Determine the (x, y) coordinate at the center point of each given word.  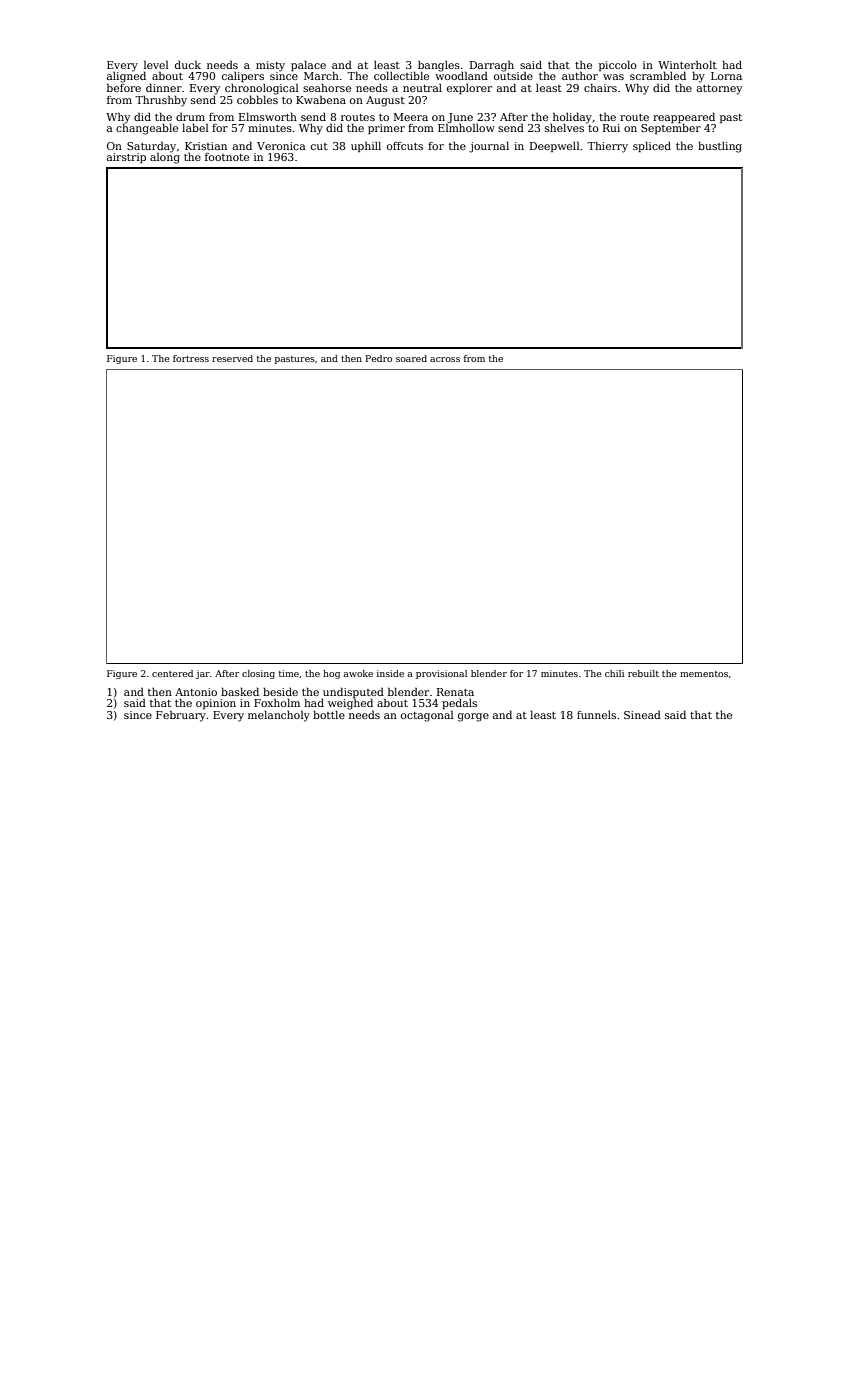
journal (489, 147)
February (181, 716)
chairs (600, 87)
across (445, 359)
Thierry (607, 147)
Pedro (379, 358)
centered (172, 673)
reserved (232, 358)
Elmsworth (268, 116)
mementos (704, 674)
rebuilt (643, 673)
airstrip (126, 158)
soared (411, 358)
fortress (191, 358)
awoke (358, 673)
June (460, 118)
